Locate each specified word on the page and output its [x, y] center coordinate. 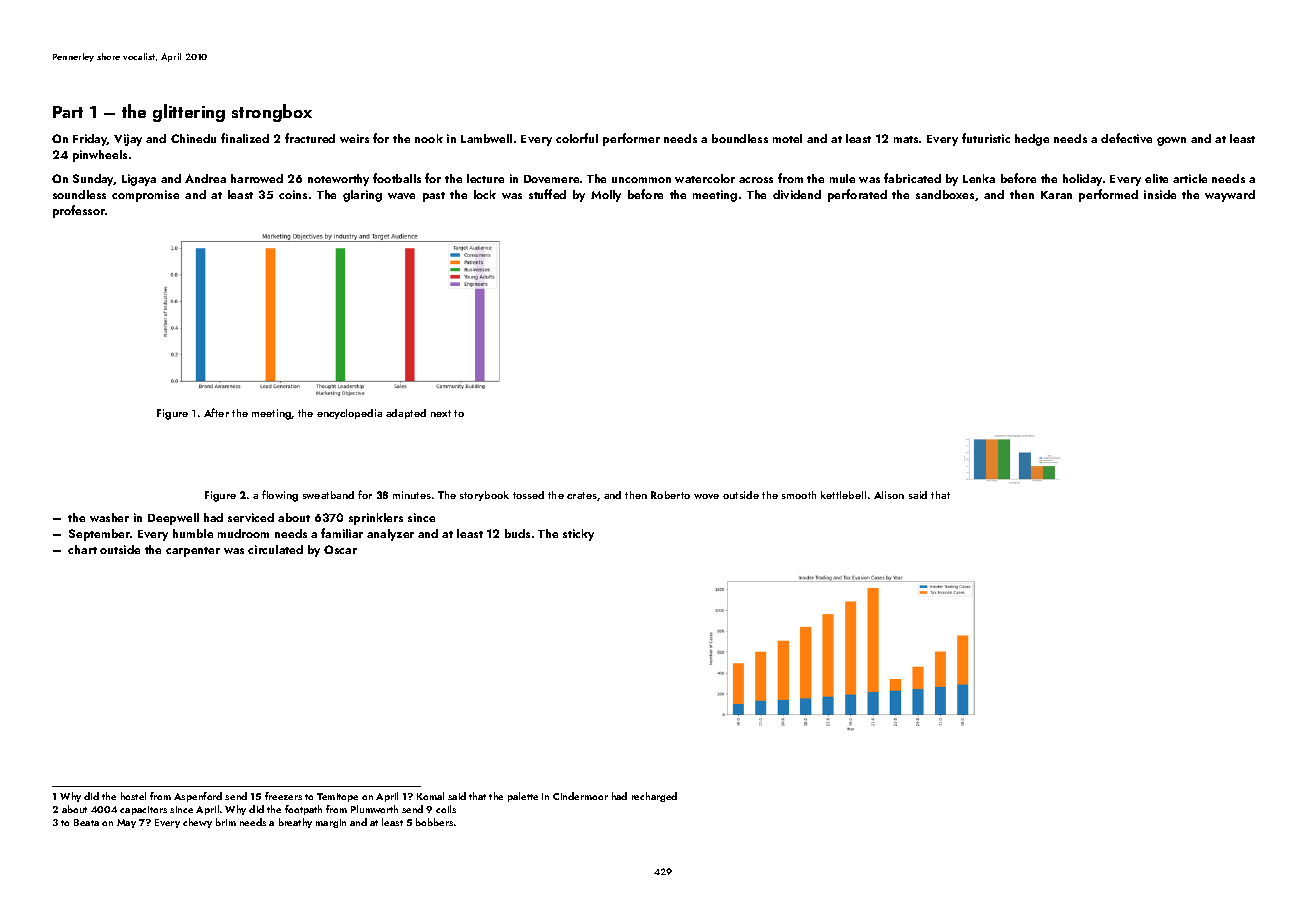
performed [1108, 195]
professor [79, 211]
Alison [889, 495]
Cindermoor [580, 796]
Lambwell [486, 138]
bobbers [434, 822]
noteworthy [338, 180]
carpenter [193, 552]
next [441, 413]
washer [109, 517]
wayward [1230, 196]
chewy [197, 823]
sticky [578, 535]
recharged [654, 797]
